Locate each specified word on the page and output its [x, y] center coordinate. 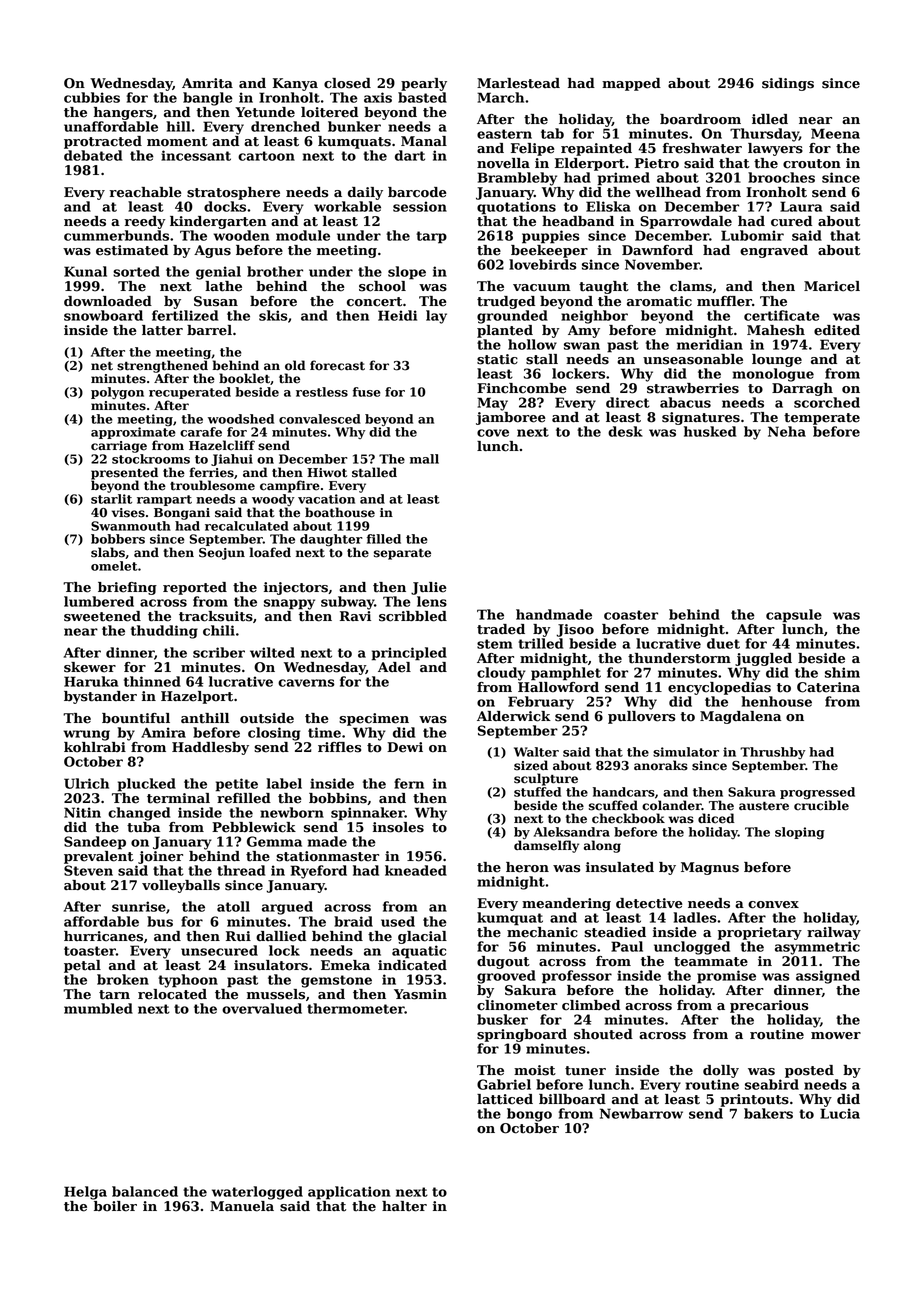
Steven [88, 870]
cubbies [92, 97]
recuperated [190, 393]
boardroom [700, 119]
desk [625, 431]
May [492, 404]
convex [773, 905]
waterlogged [257, 1193]
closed [347, 83]
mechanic [542, 932]
